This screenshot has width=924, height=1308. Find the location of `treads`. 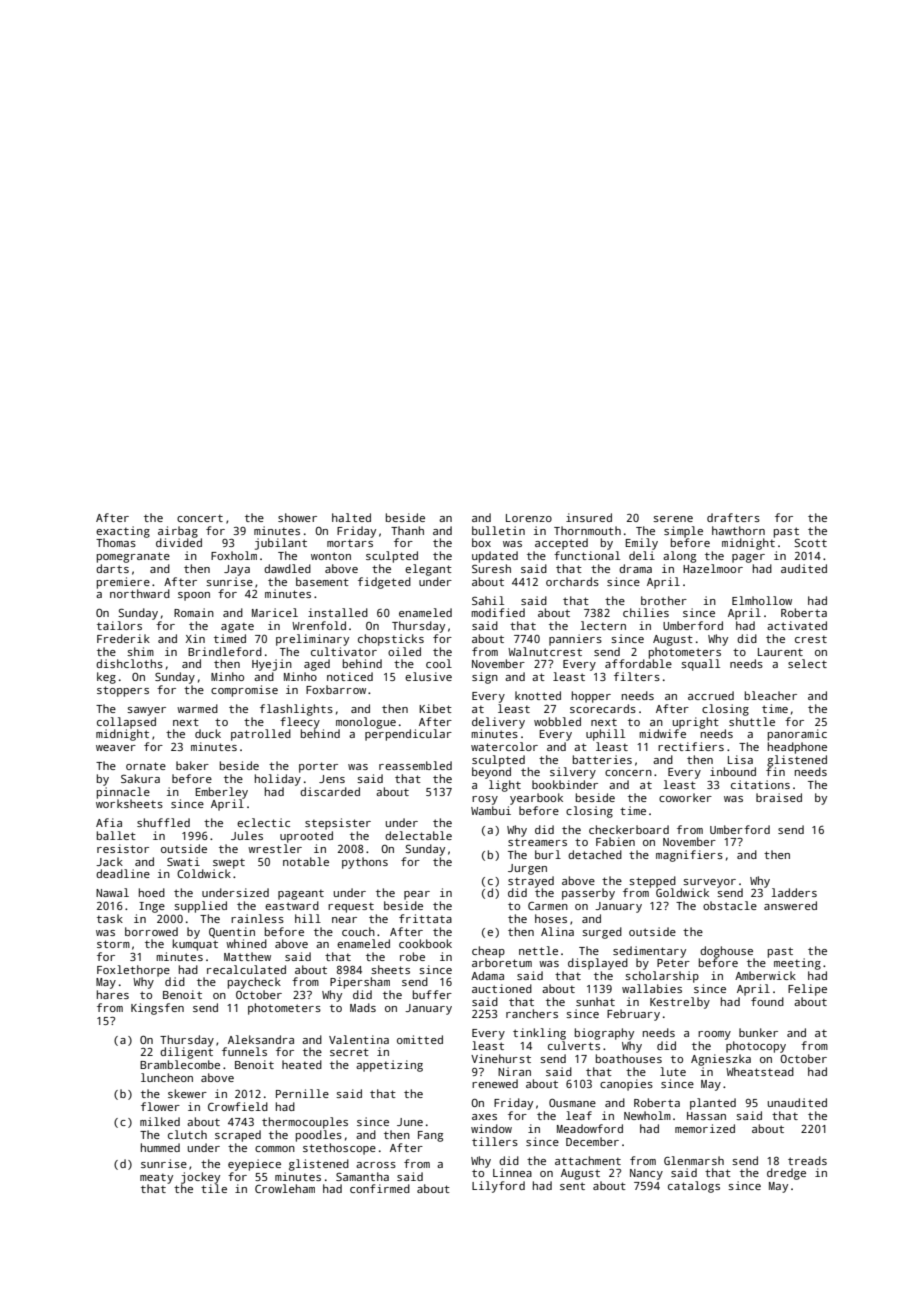

treads is located at coordinates (807, 1160).
